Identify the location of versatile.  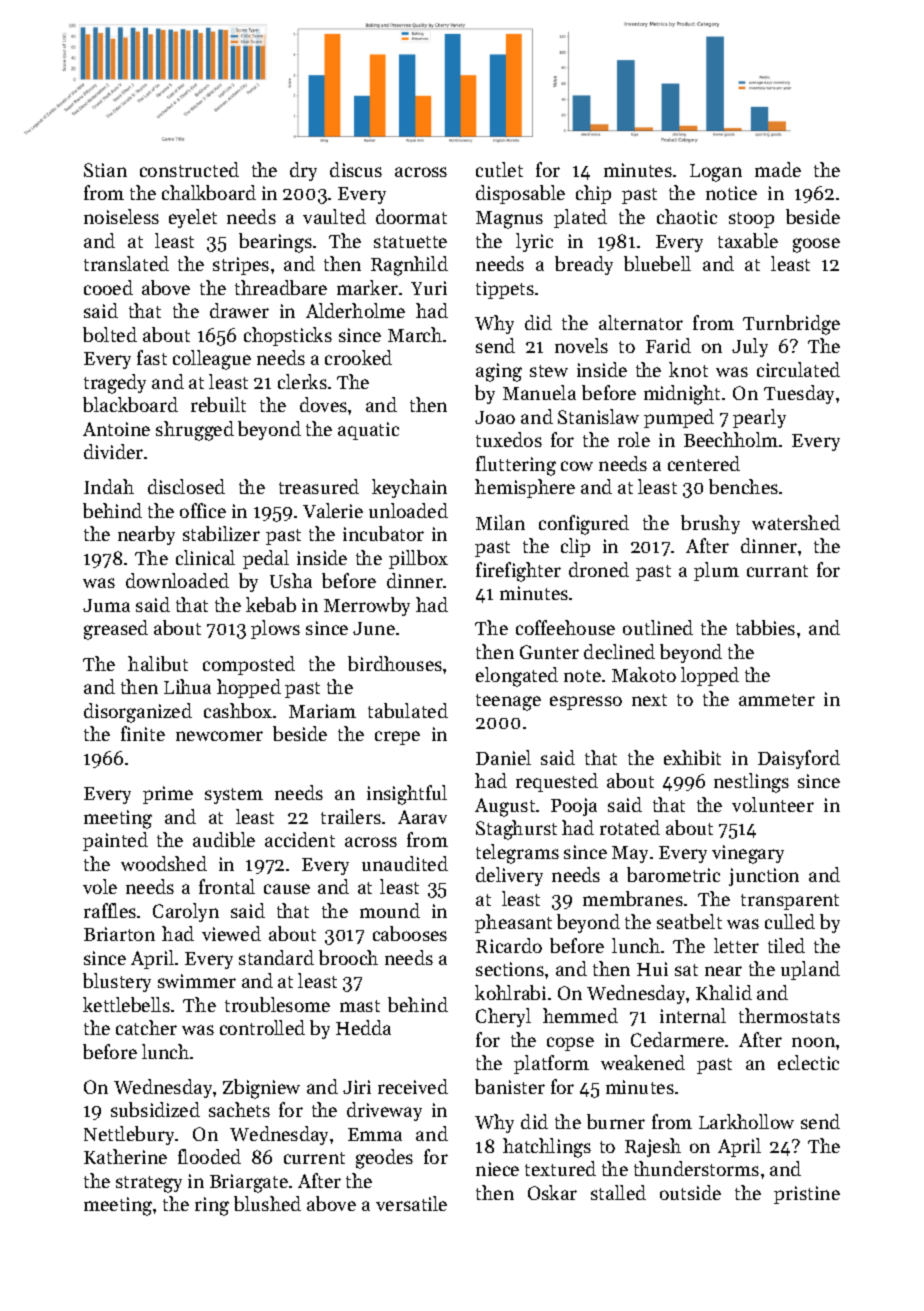
(411, 1203).
